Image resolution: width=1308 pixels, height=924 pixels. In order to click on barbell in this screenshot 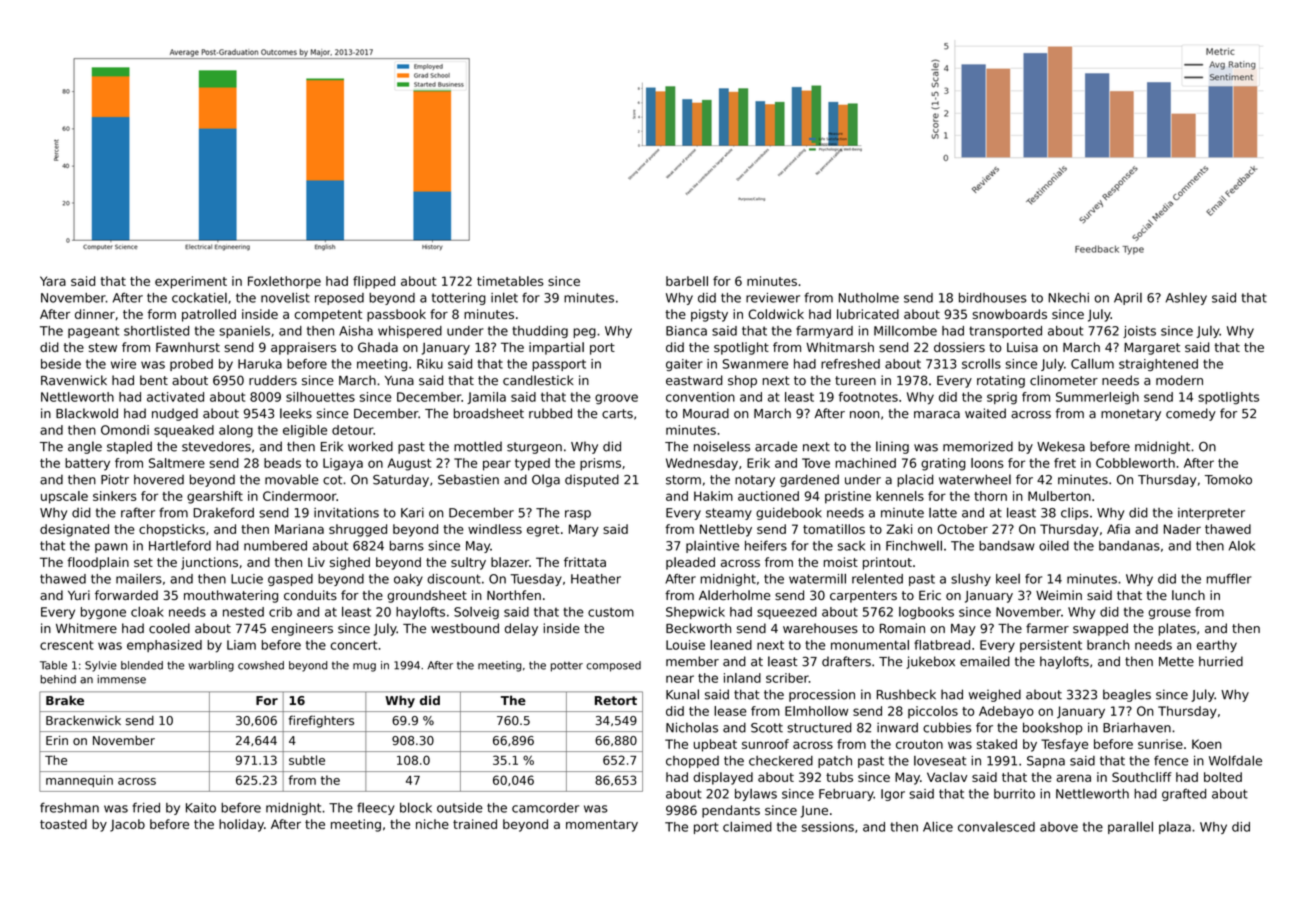, I will do `click(687, 281)`.
